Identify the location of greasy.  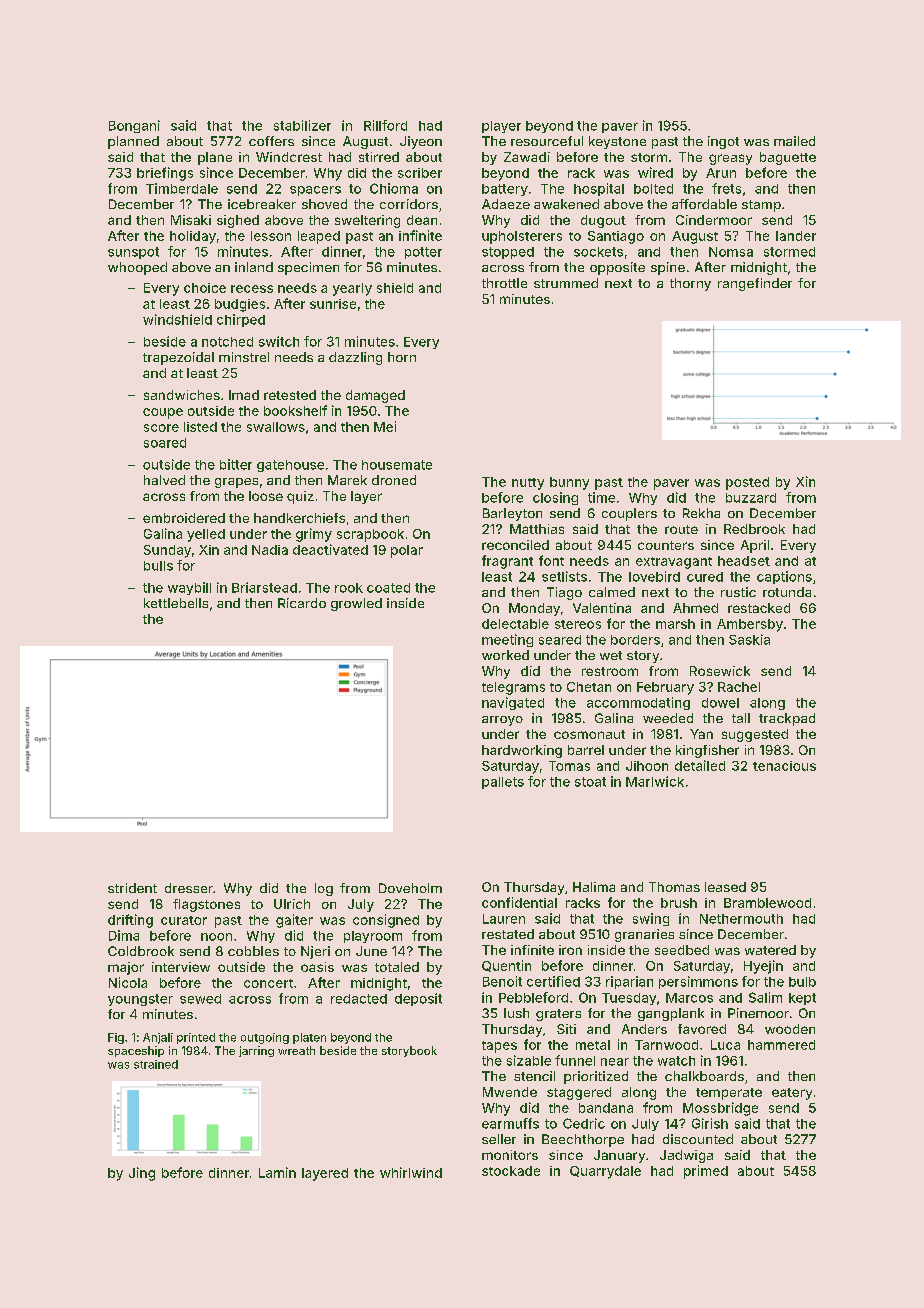
(730, 159).
